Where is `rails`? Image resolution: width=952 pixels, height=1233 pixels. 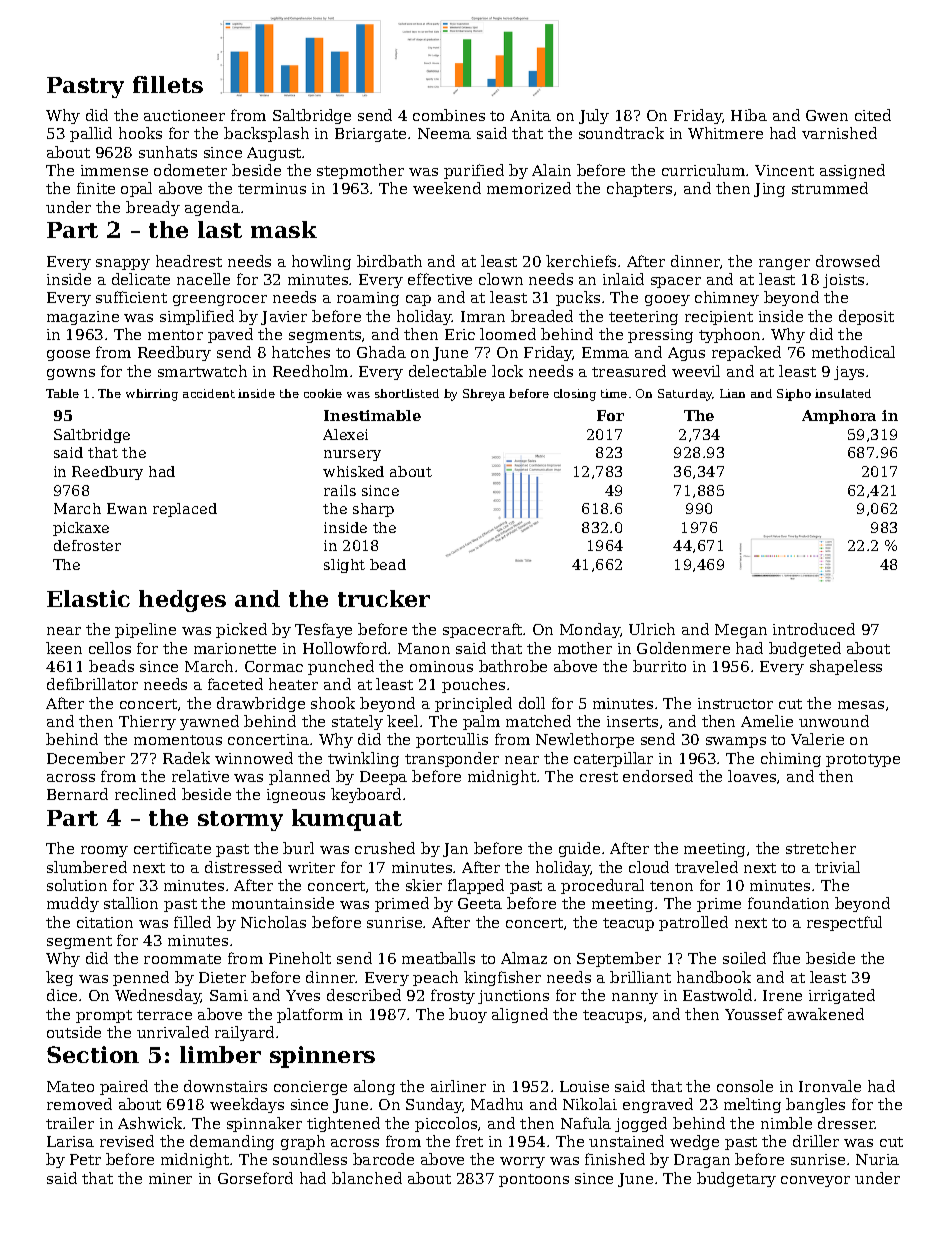 rails is located at coordinates (340, 490).
